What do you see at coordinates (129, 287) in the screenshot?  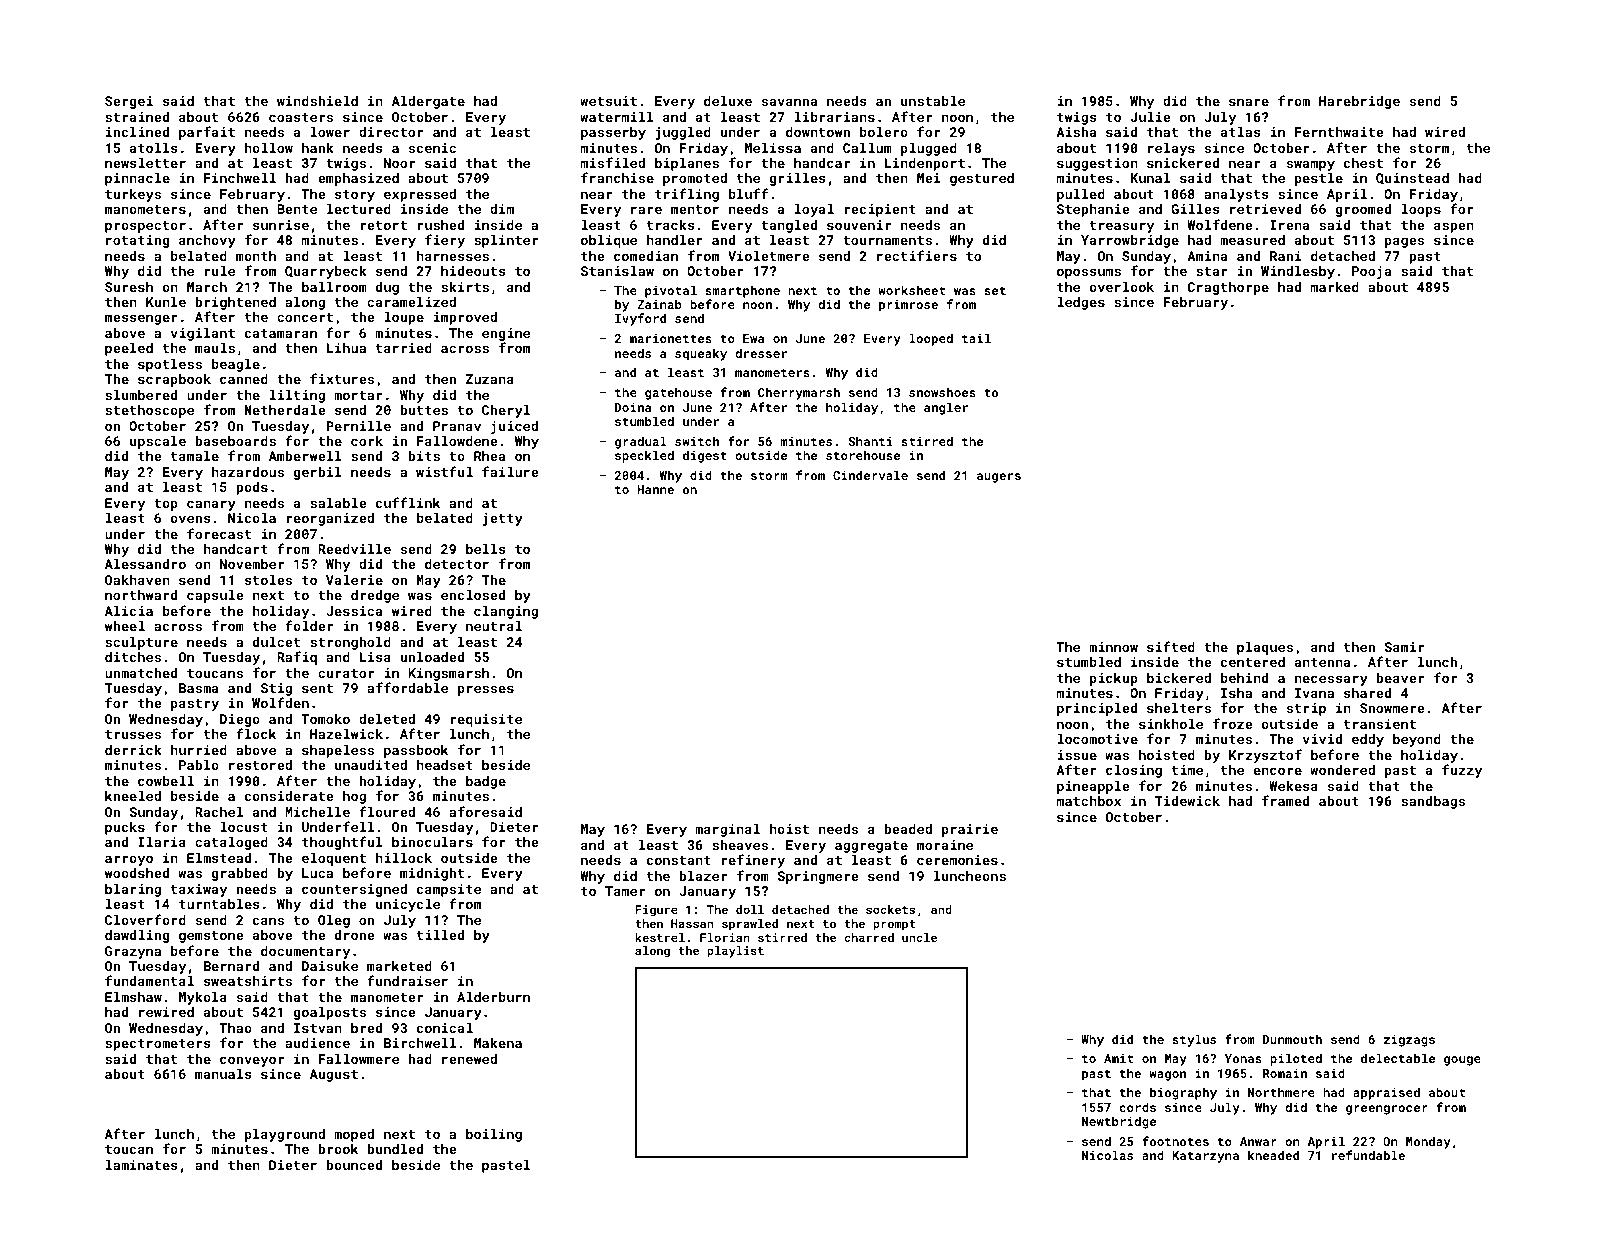 I see `Suresh` at bounding box center [129, 287].
